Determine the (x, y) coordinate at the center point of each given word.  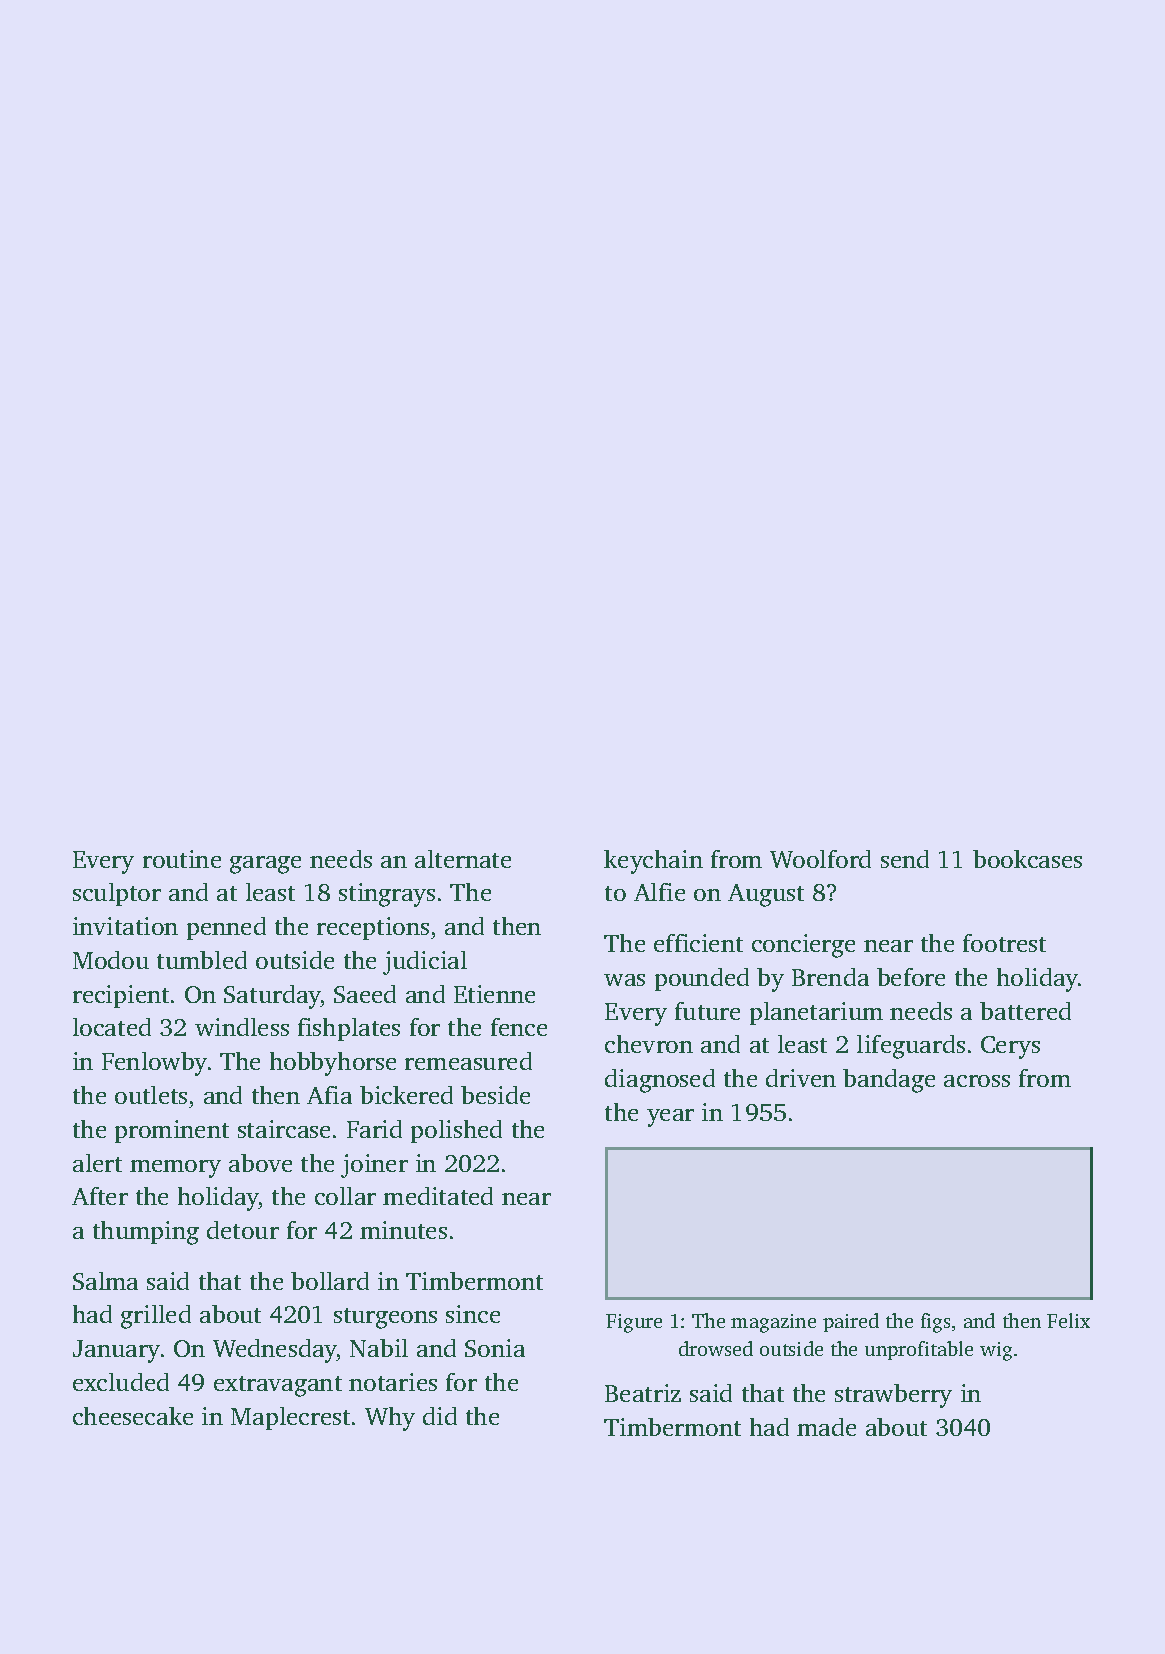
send (905, 859)
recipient (121, 996)
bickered (406, 1095)
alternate (463, 859)
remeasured (468, 1061)
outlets (151, 1095)
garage (265, 865)
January (116, 1351)
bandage (889, 1081)
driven (801, 1078)
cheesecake (133, 1416)
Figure (634, 1323)
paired (851, 1322)
